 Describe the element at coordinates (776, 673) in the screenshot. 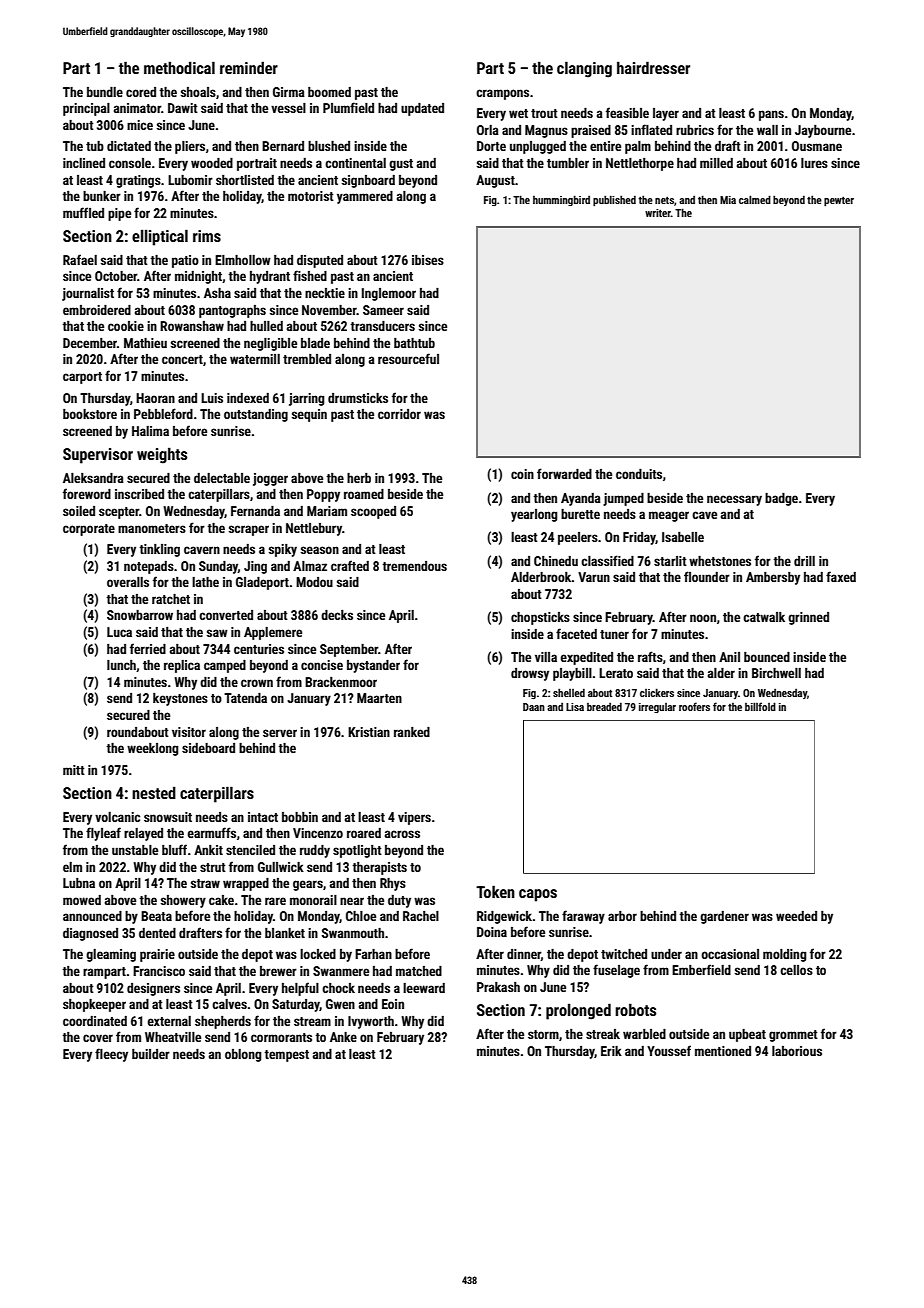

I see `Birchwell` at that location.
